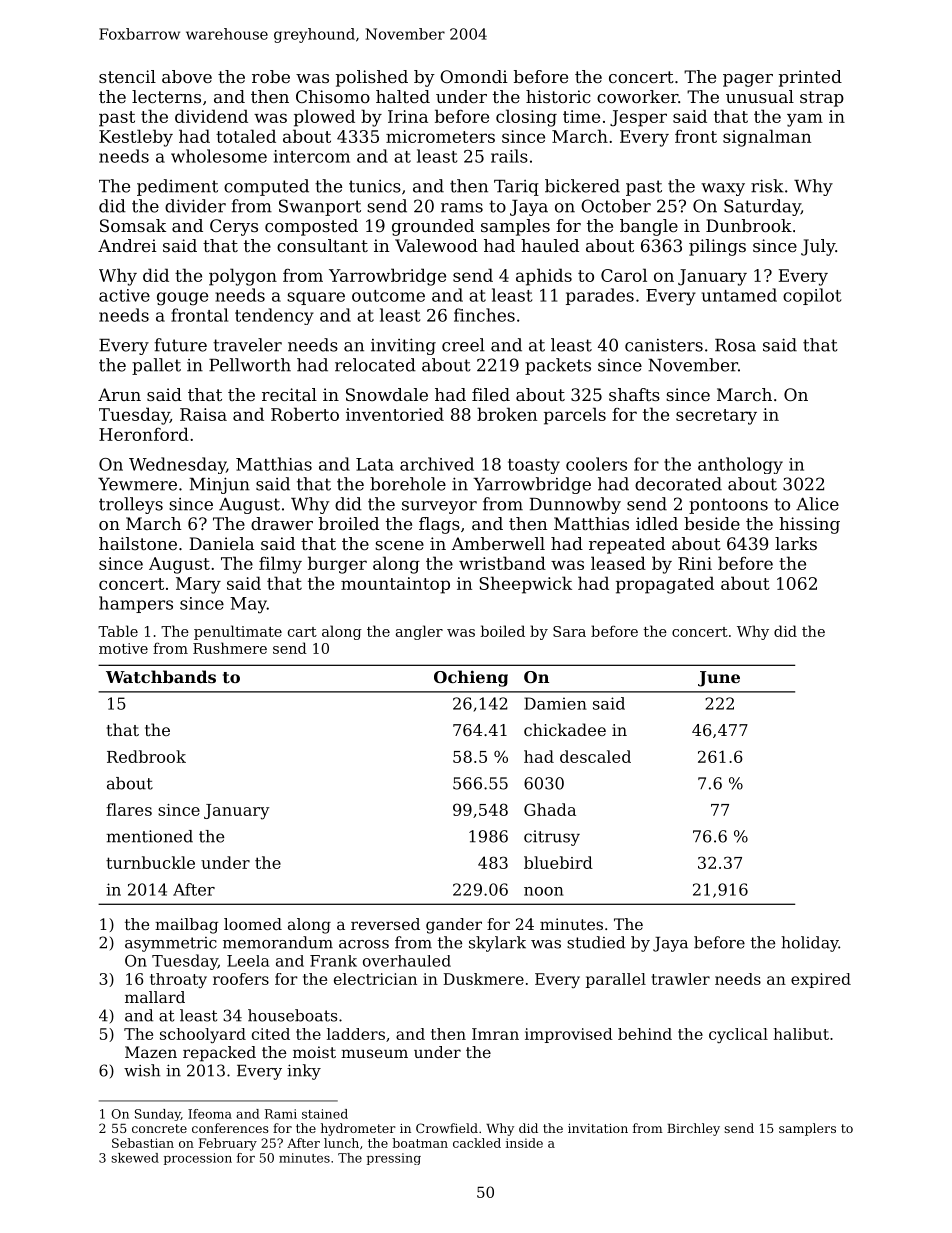 Image resolution: width=952 pixels, height=1233 pixels. I want to click on stencil, so click(127, 76).
